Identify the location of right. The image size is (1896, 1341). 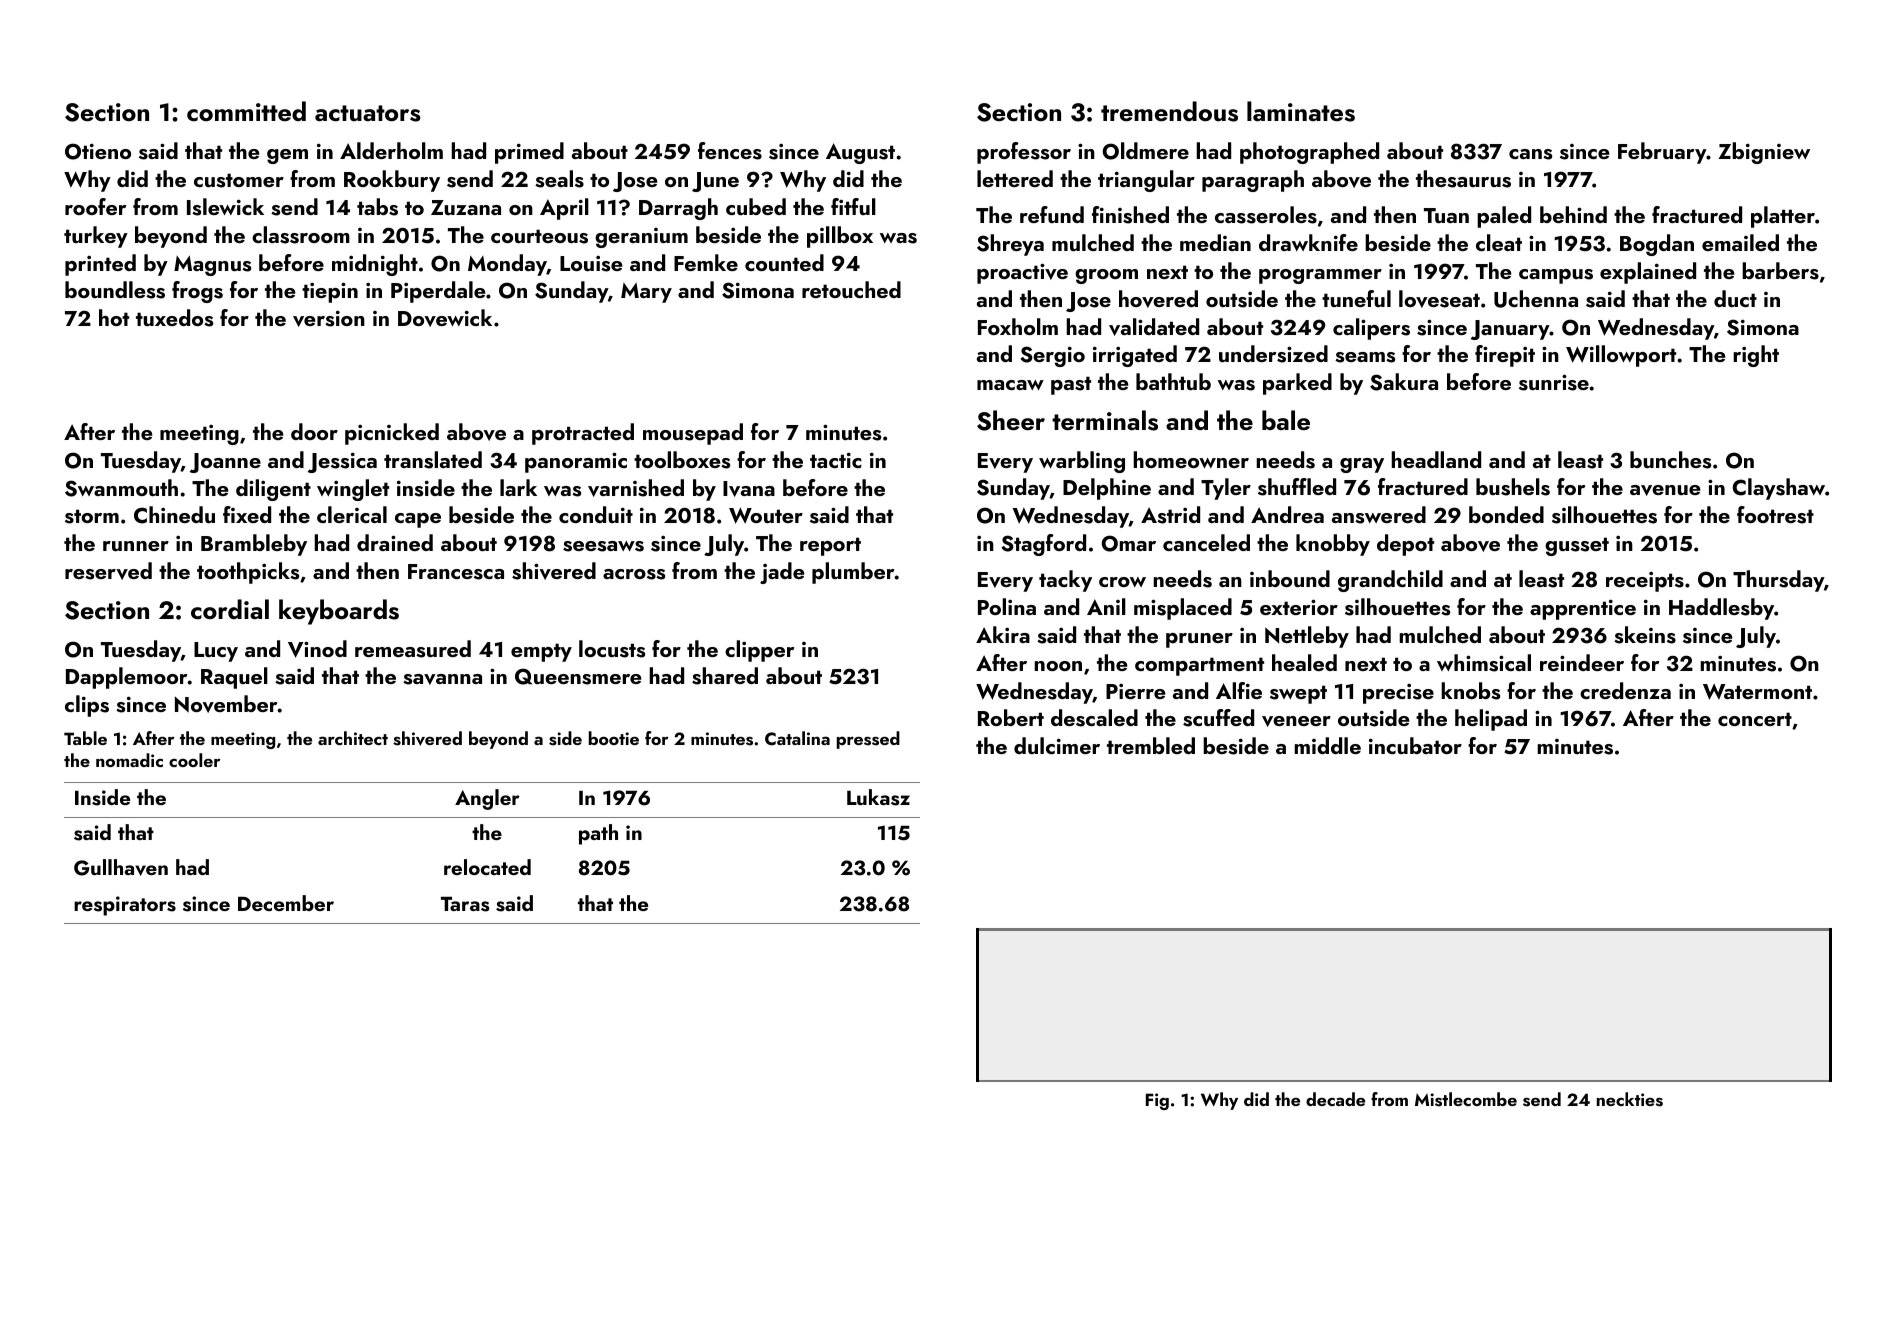
(1756, 356).
